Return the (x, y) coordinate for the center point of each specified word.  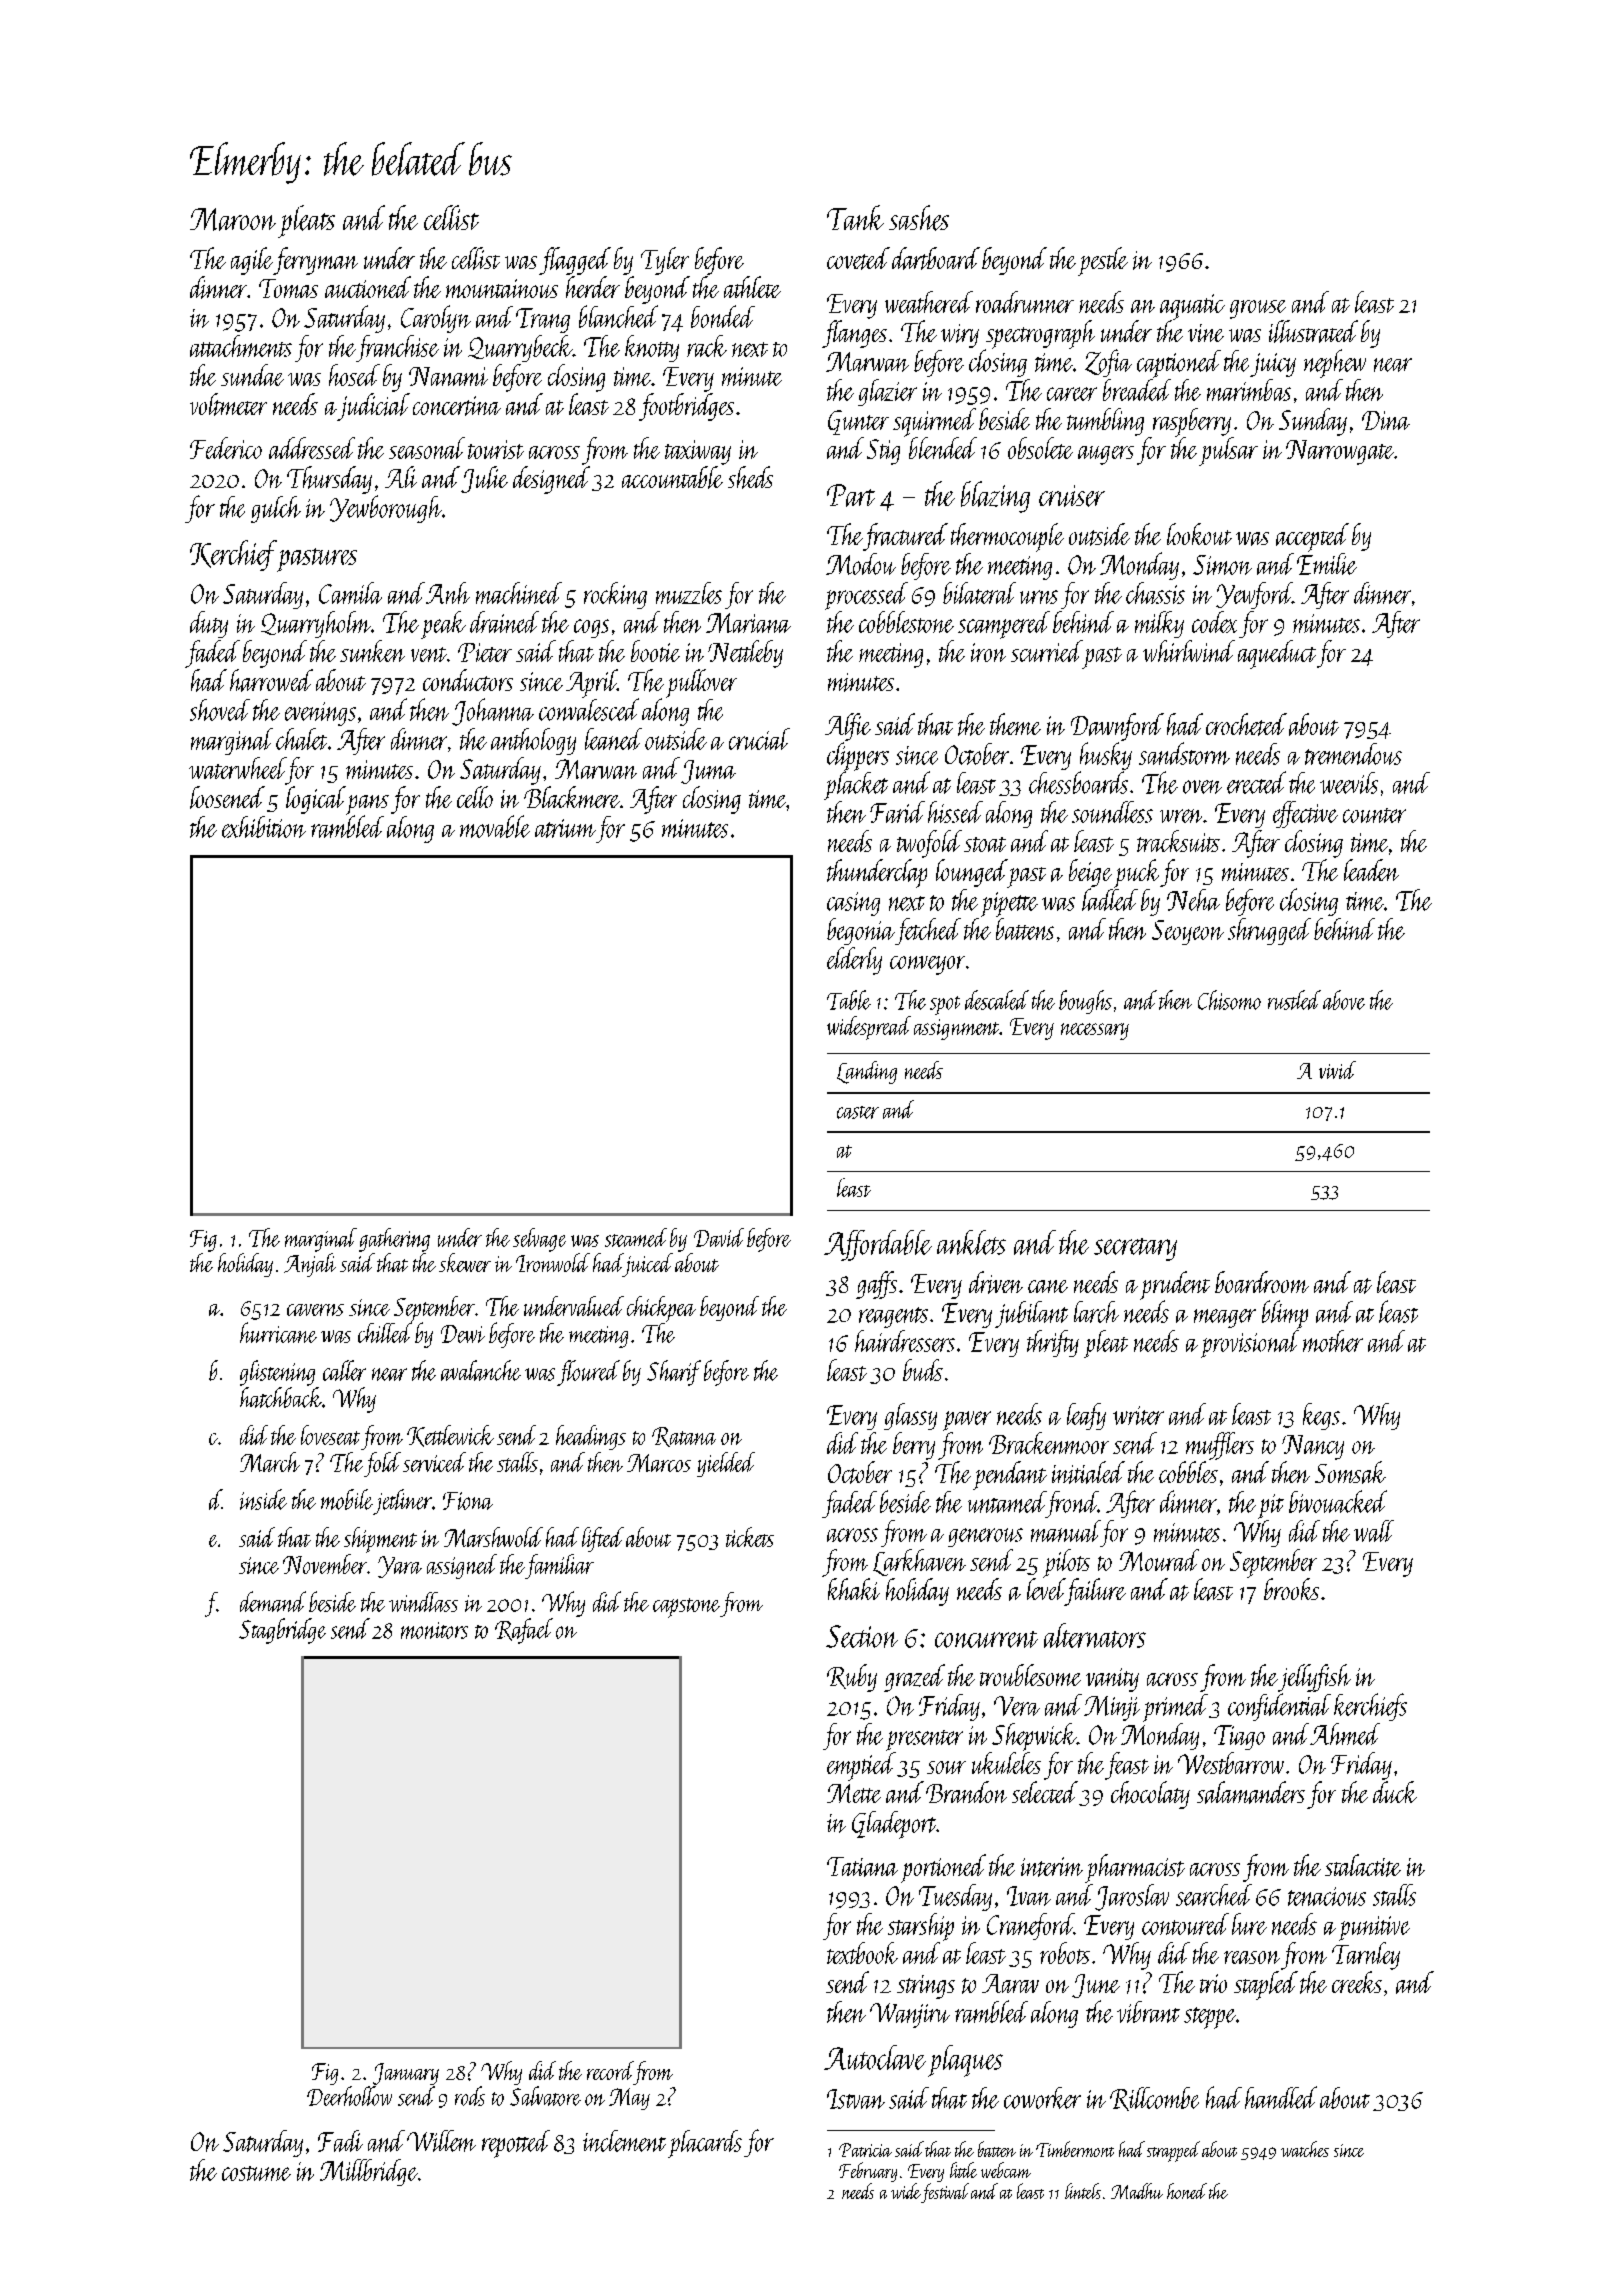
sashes (919, 218)
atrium (565, 828)
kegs (1321, 1416)
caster (858, 1112)
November (325, 1564)
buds (923, 1370)
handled (1281, 2097)
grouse (1258, 309)
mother (1333, 1341)
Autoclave (875, 2057)
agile (252, 261)
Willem (441, 2141)
